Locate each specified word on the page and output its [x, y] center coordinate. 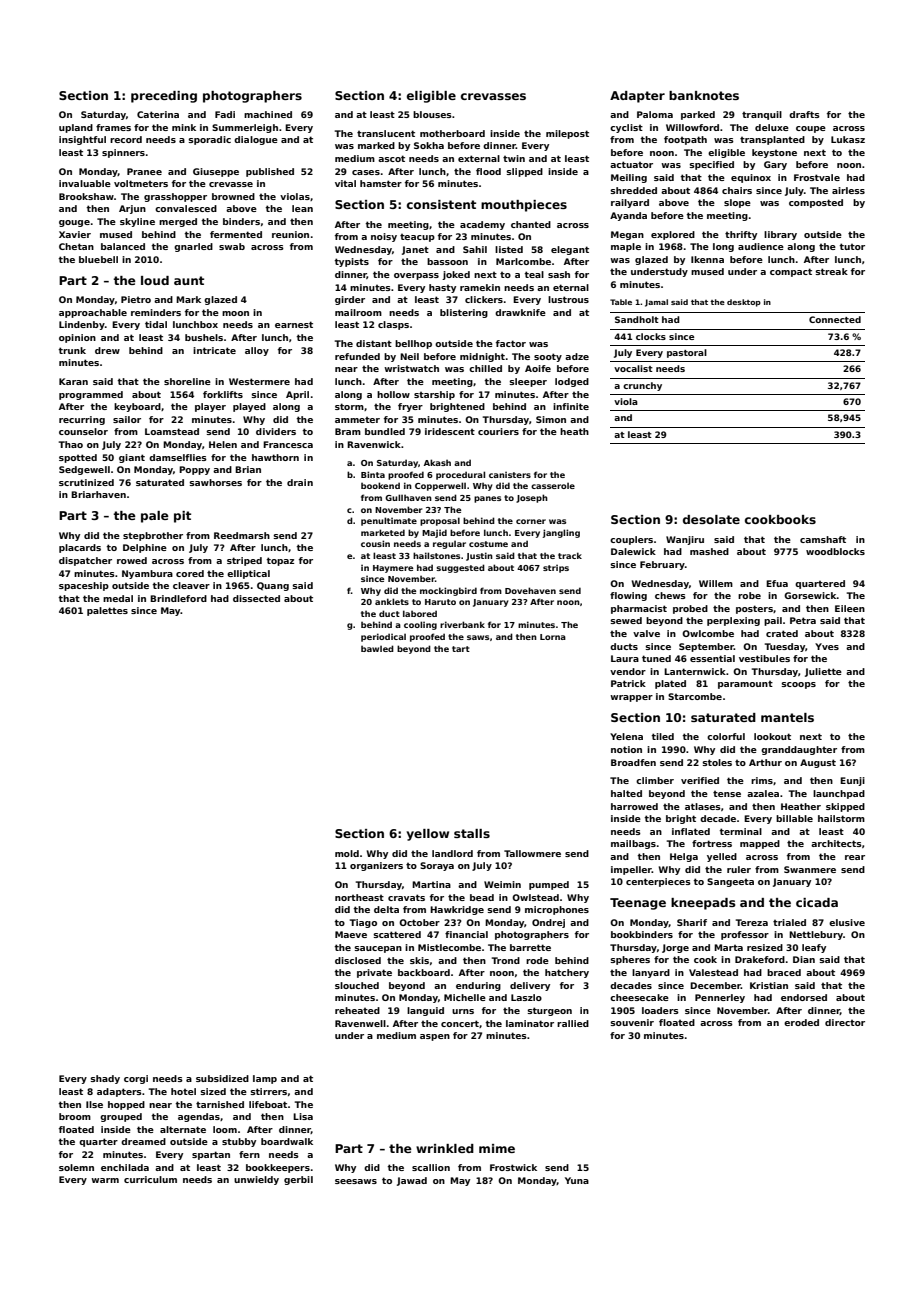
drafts [804, 114]
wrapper [631, 698]
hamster [381, 183]
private [374, 973]
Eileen [850, 608]
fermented [236, 234]
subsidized [222, 1078]
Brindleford [178, 598]
